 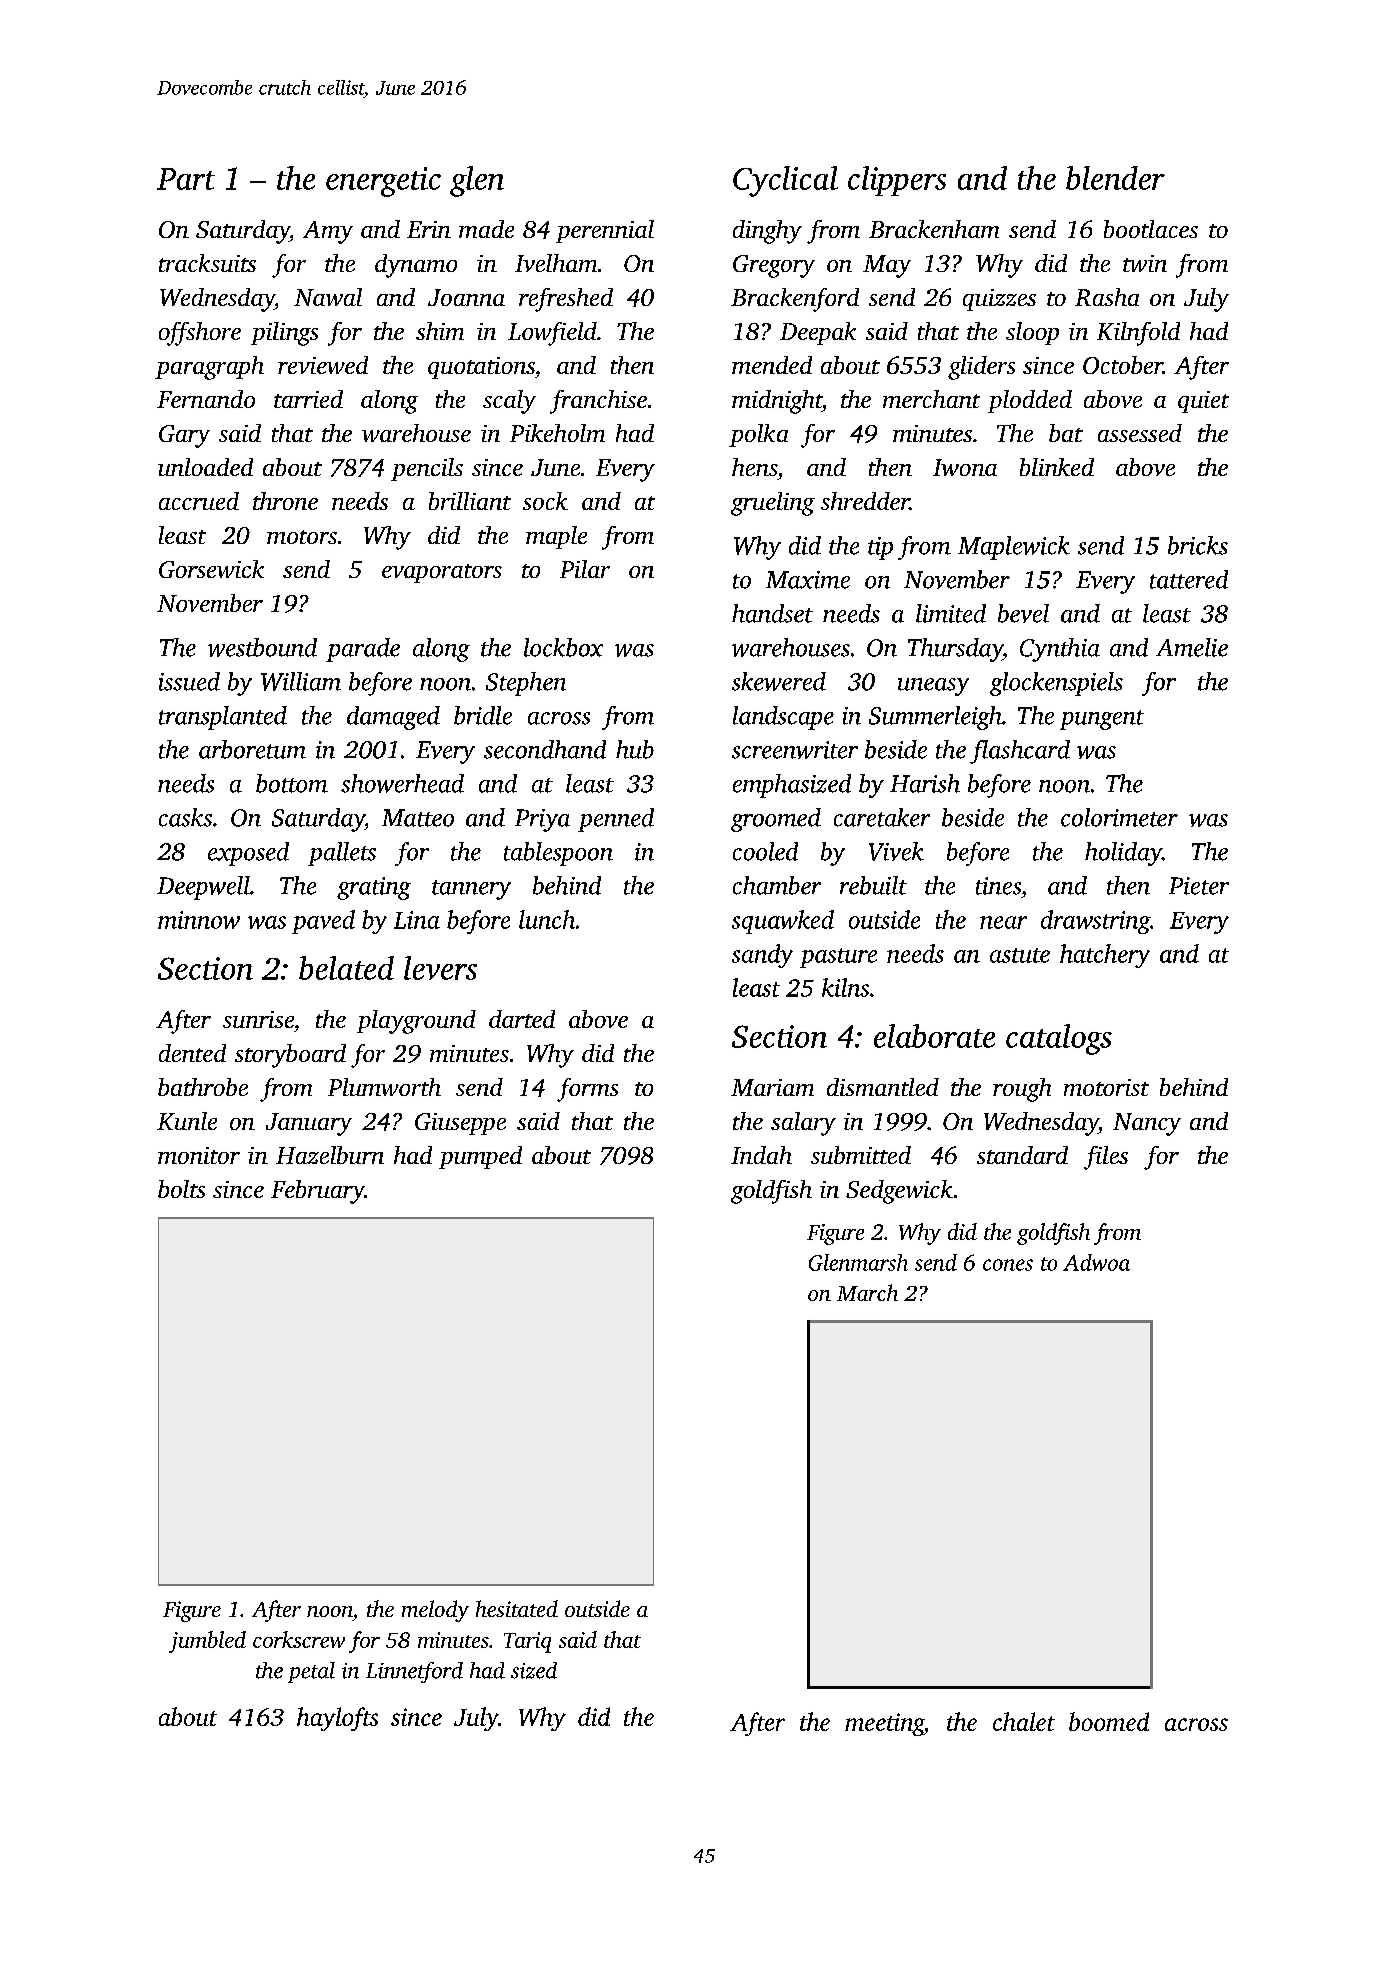 I want to click on tarried, so click(x=308, y=399).
